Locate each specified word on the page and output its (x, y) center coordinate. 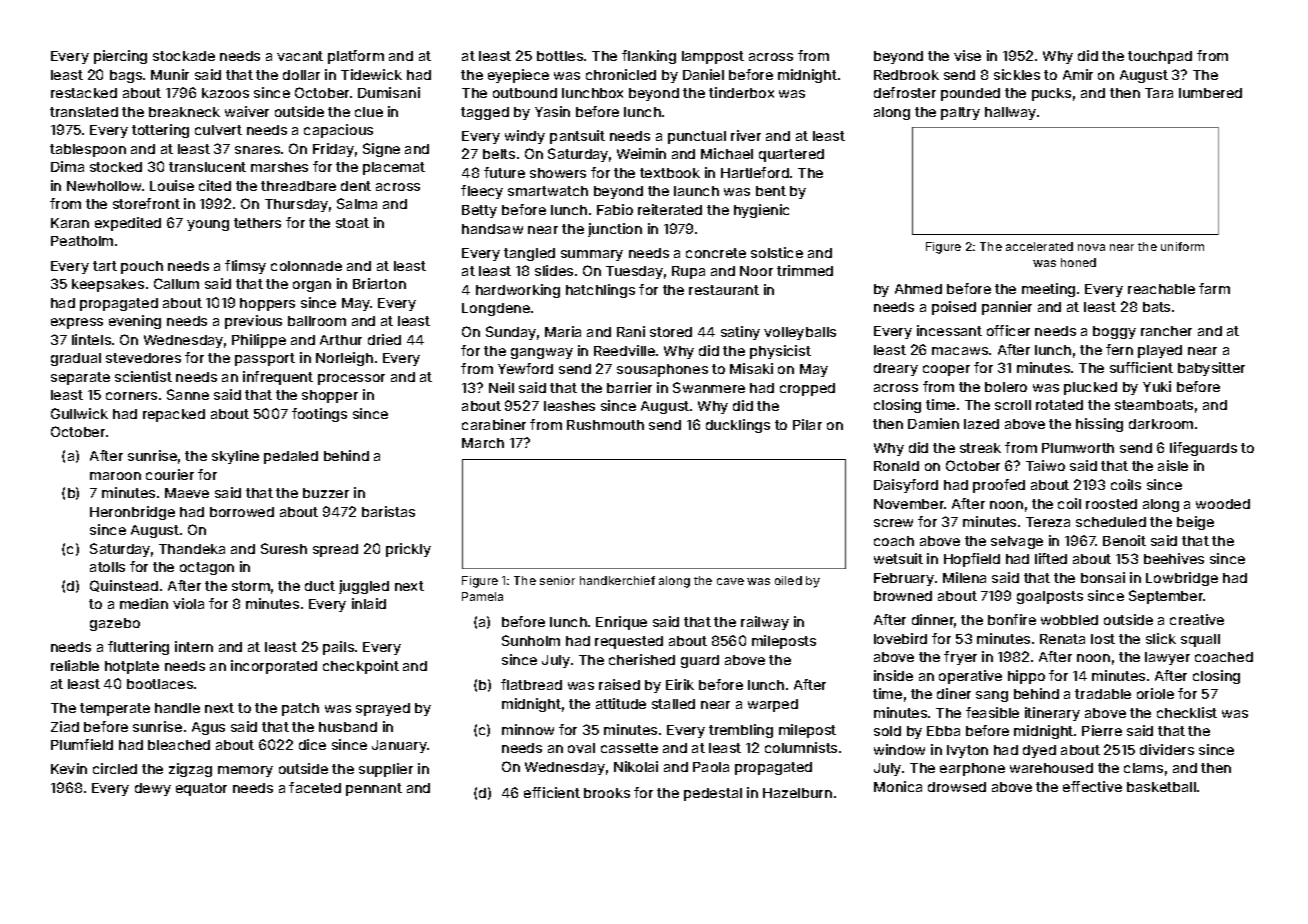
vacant (300, 56)
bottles (560, 56)
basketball (1161, 787)
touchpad (1160, 57)
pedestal (713, 794)
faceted (315, 787)
